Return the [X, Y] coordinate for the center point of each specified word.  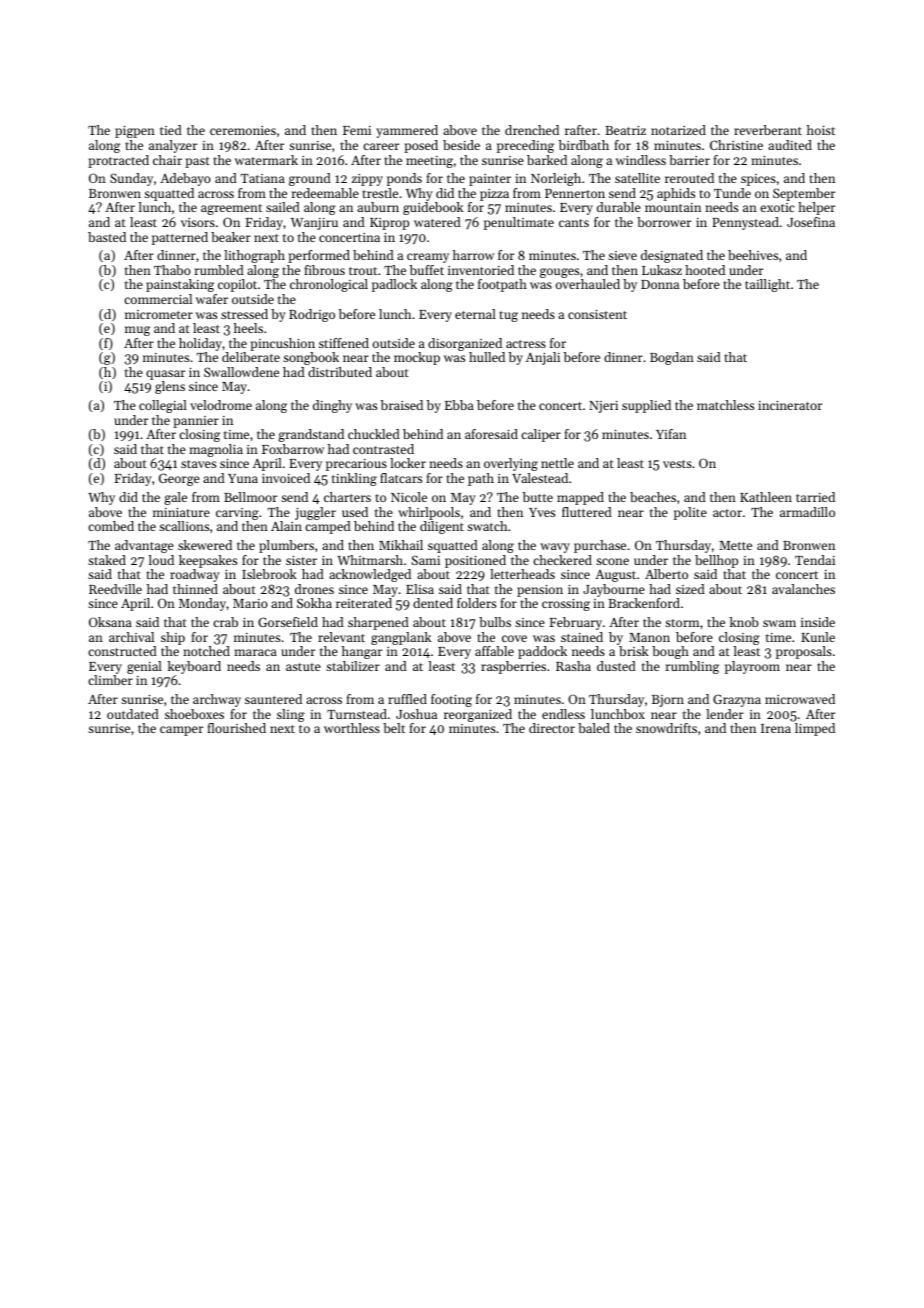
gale [175, 498]
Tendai [815, 560]
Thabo [172, 270]
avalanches [803, 589]
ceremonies [243, 130]
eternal [475, 314]
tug [508, 316]
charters [347, 497]
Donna [660, 284]
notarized [678, 130]
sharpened [378, 623]
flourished [236, 728]
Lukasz [662, 270]
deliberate [251, 357]
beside [461, 145]
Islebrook [269, 574]
